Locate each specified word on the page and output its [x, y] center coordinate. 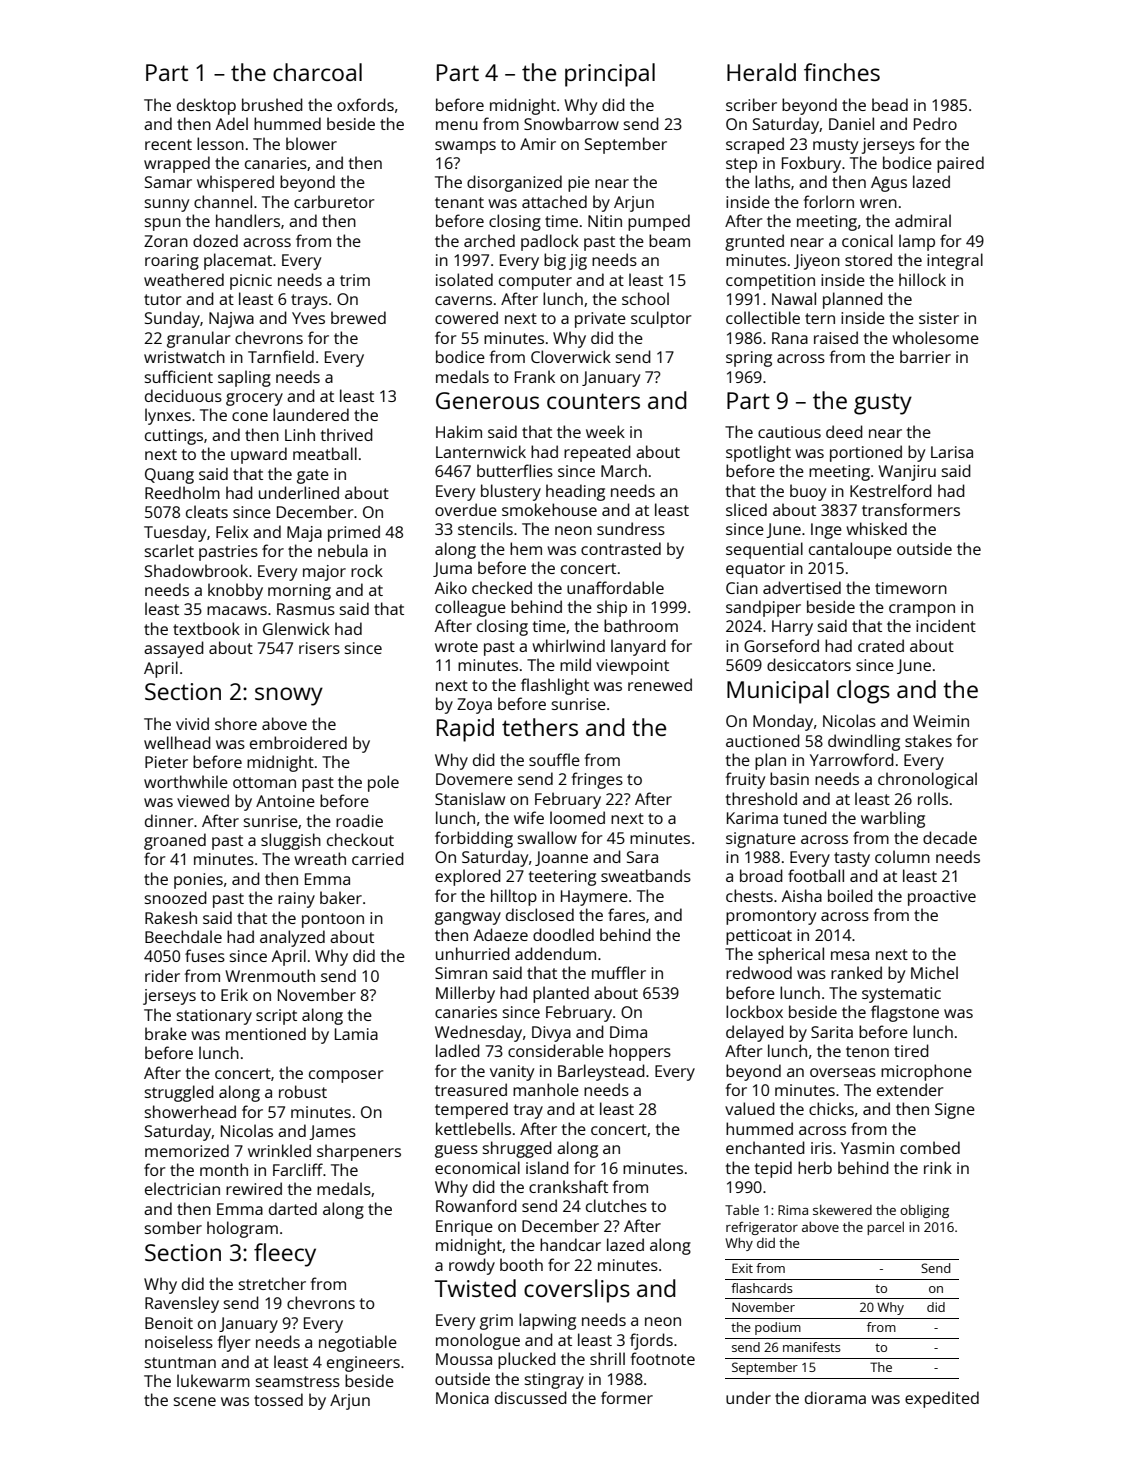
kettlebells [473, 1128]
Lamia [356, 1034]
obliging [924, 1211]
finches [842, 72]
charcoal [317, 72]
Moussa [464, 1359]
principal [610, 75]
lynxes [168, 416]
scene [195, 1401]
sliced [746, 509]
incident [946, 625]
